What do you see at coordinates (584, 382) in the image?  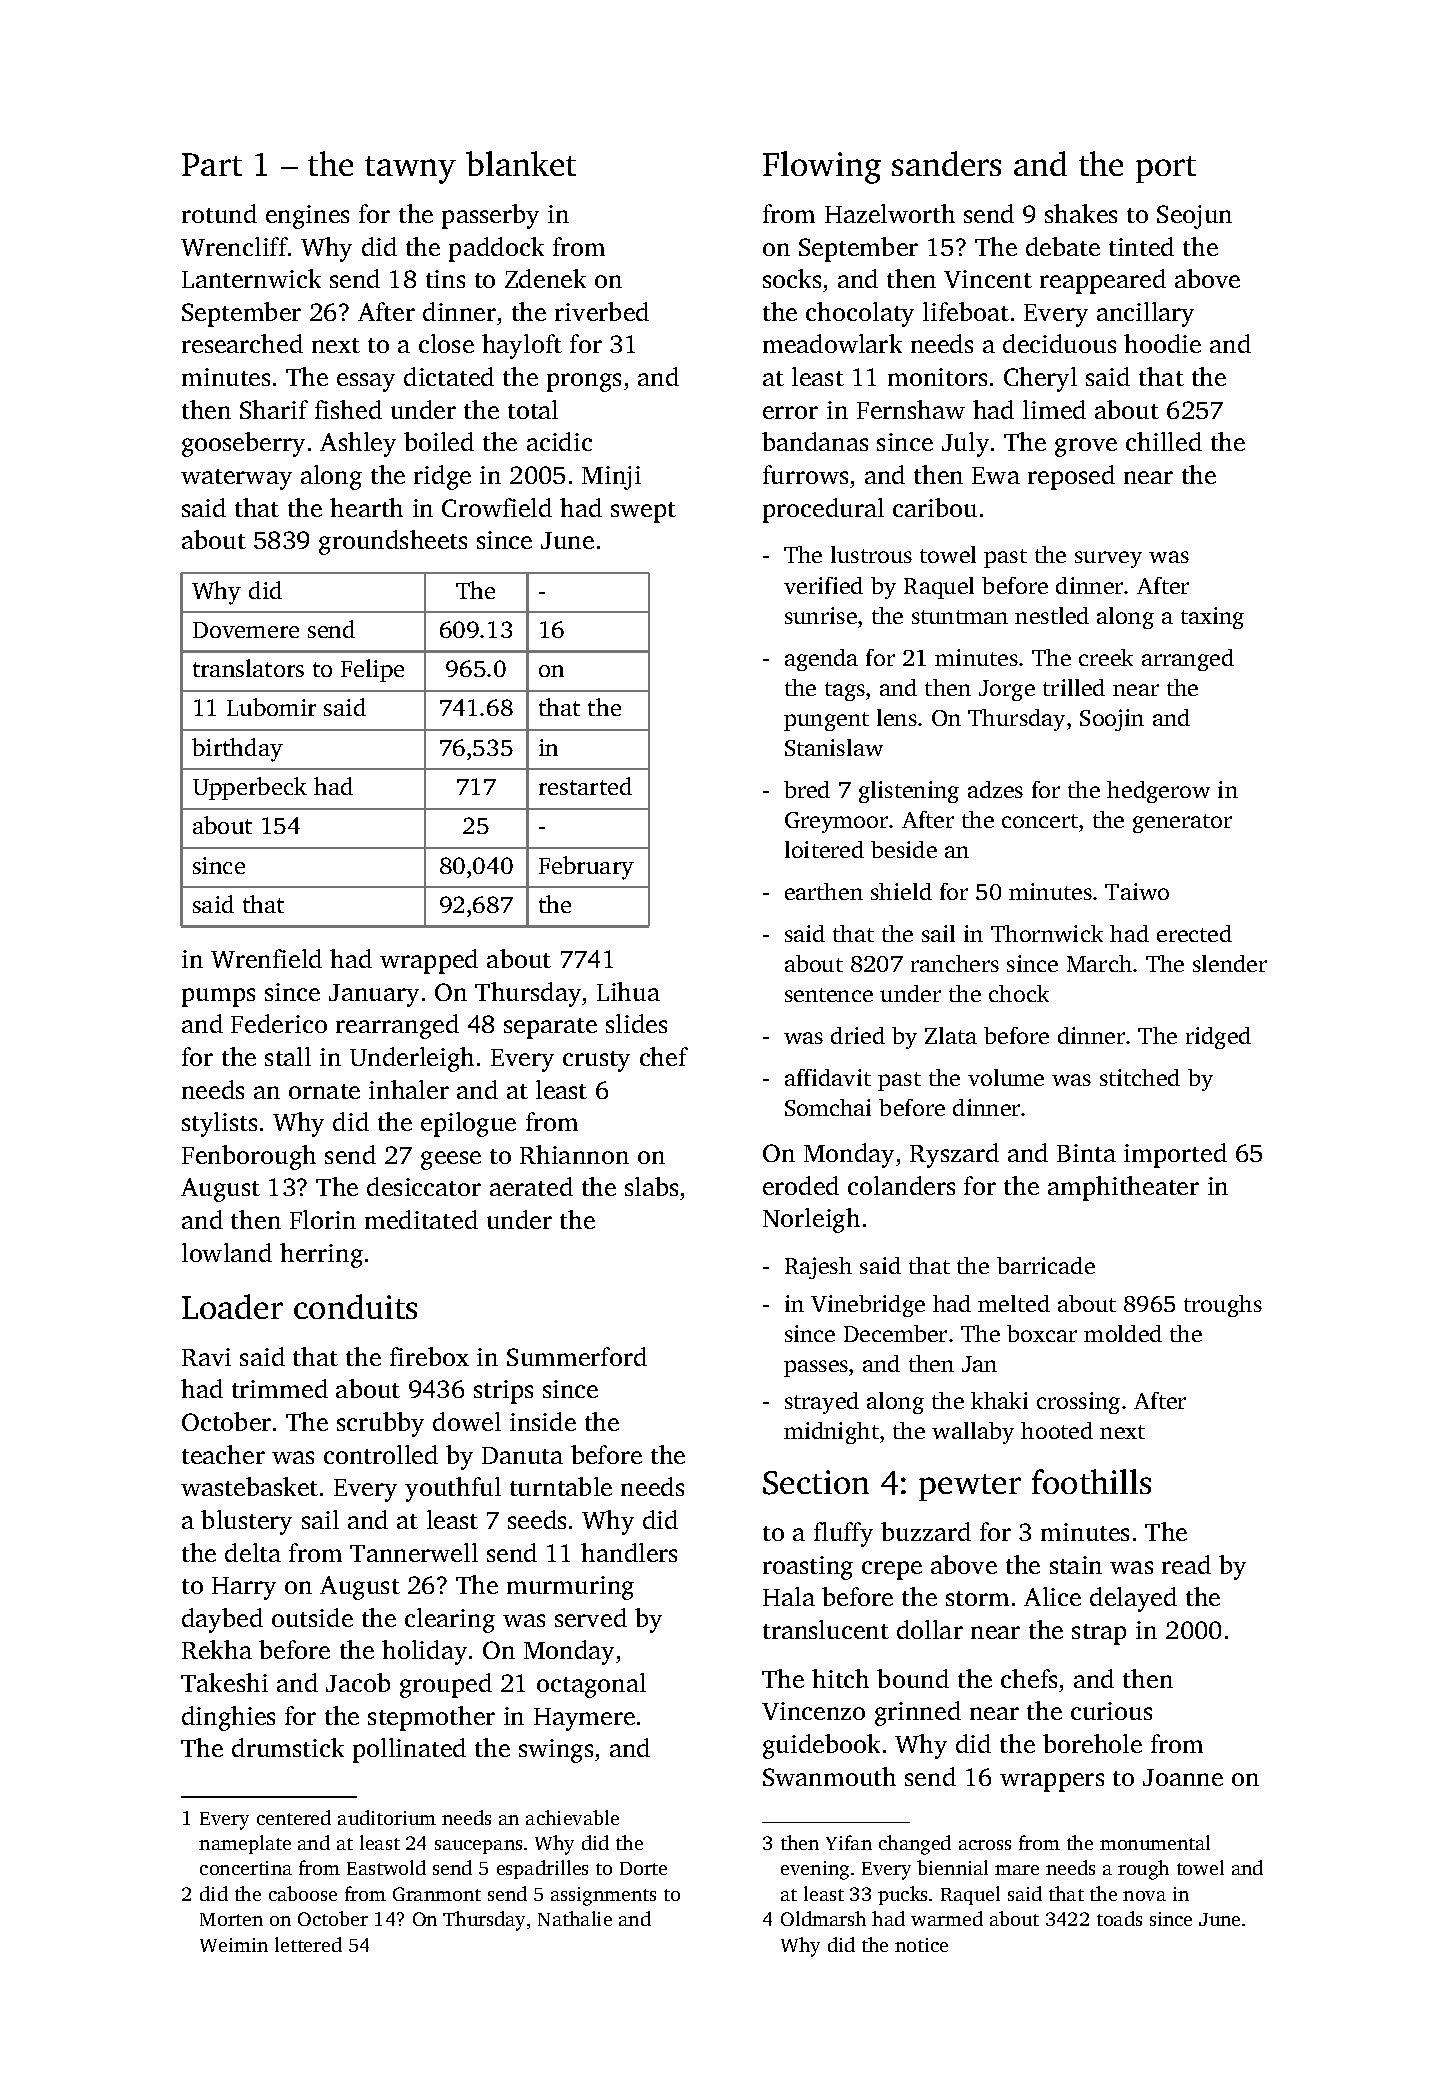 I see `prongs` at bounding box center [584, 382].
